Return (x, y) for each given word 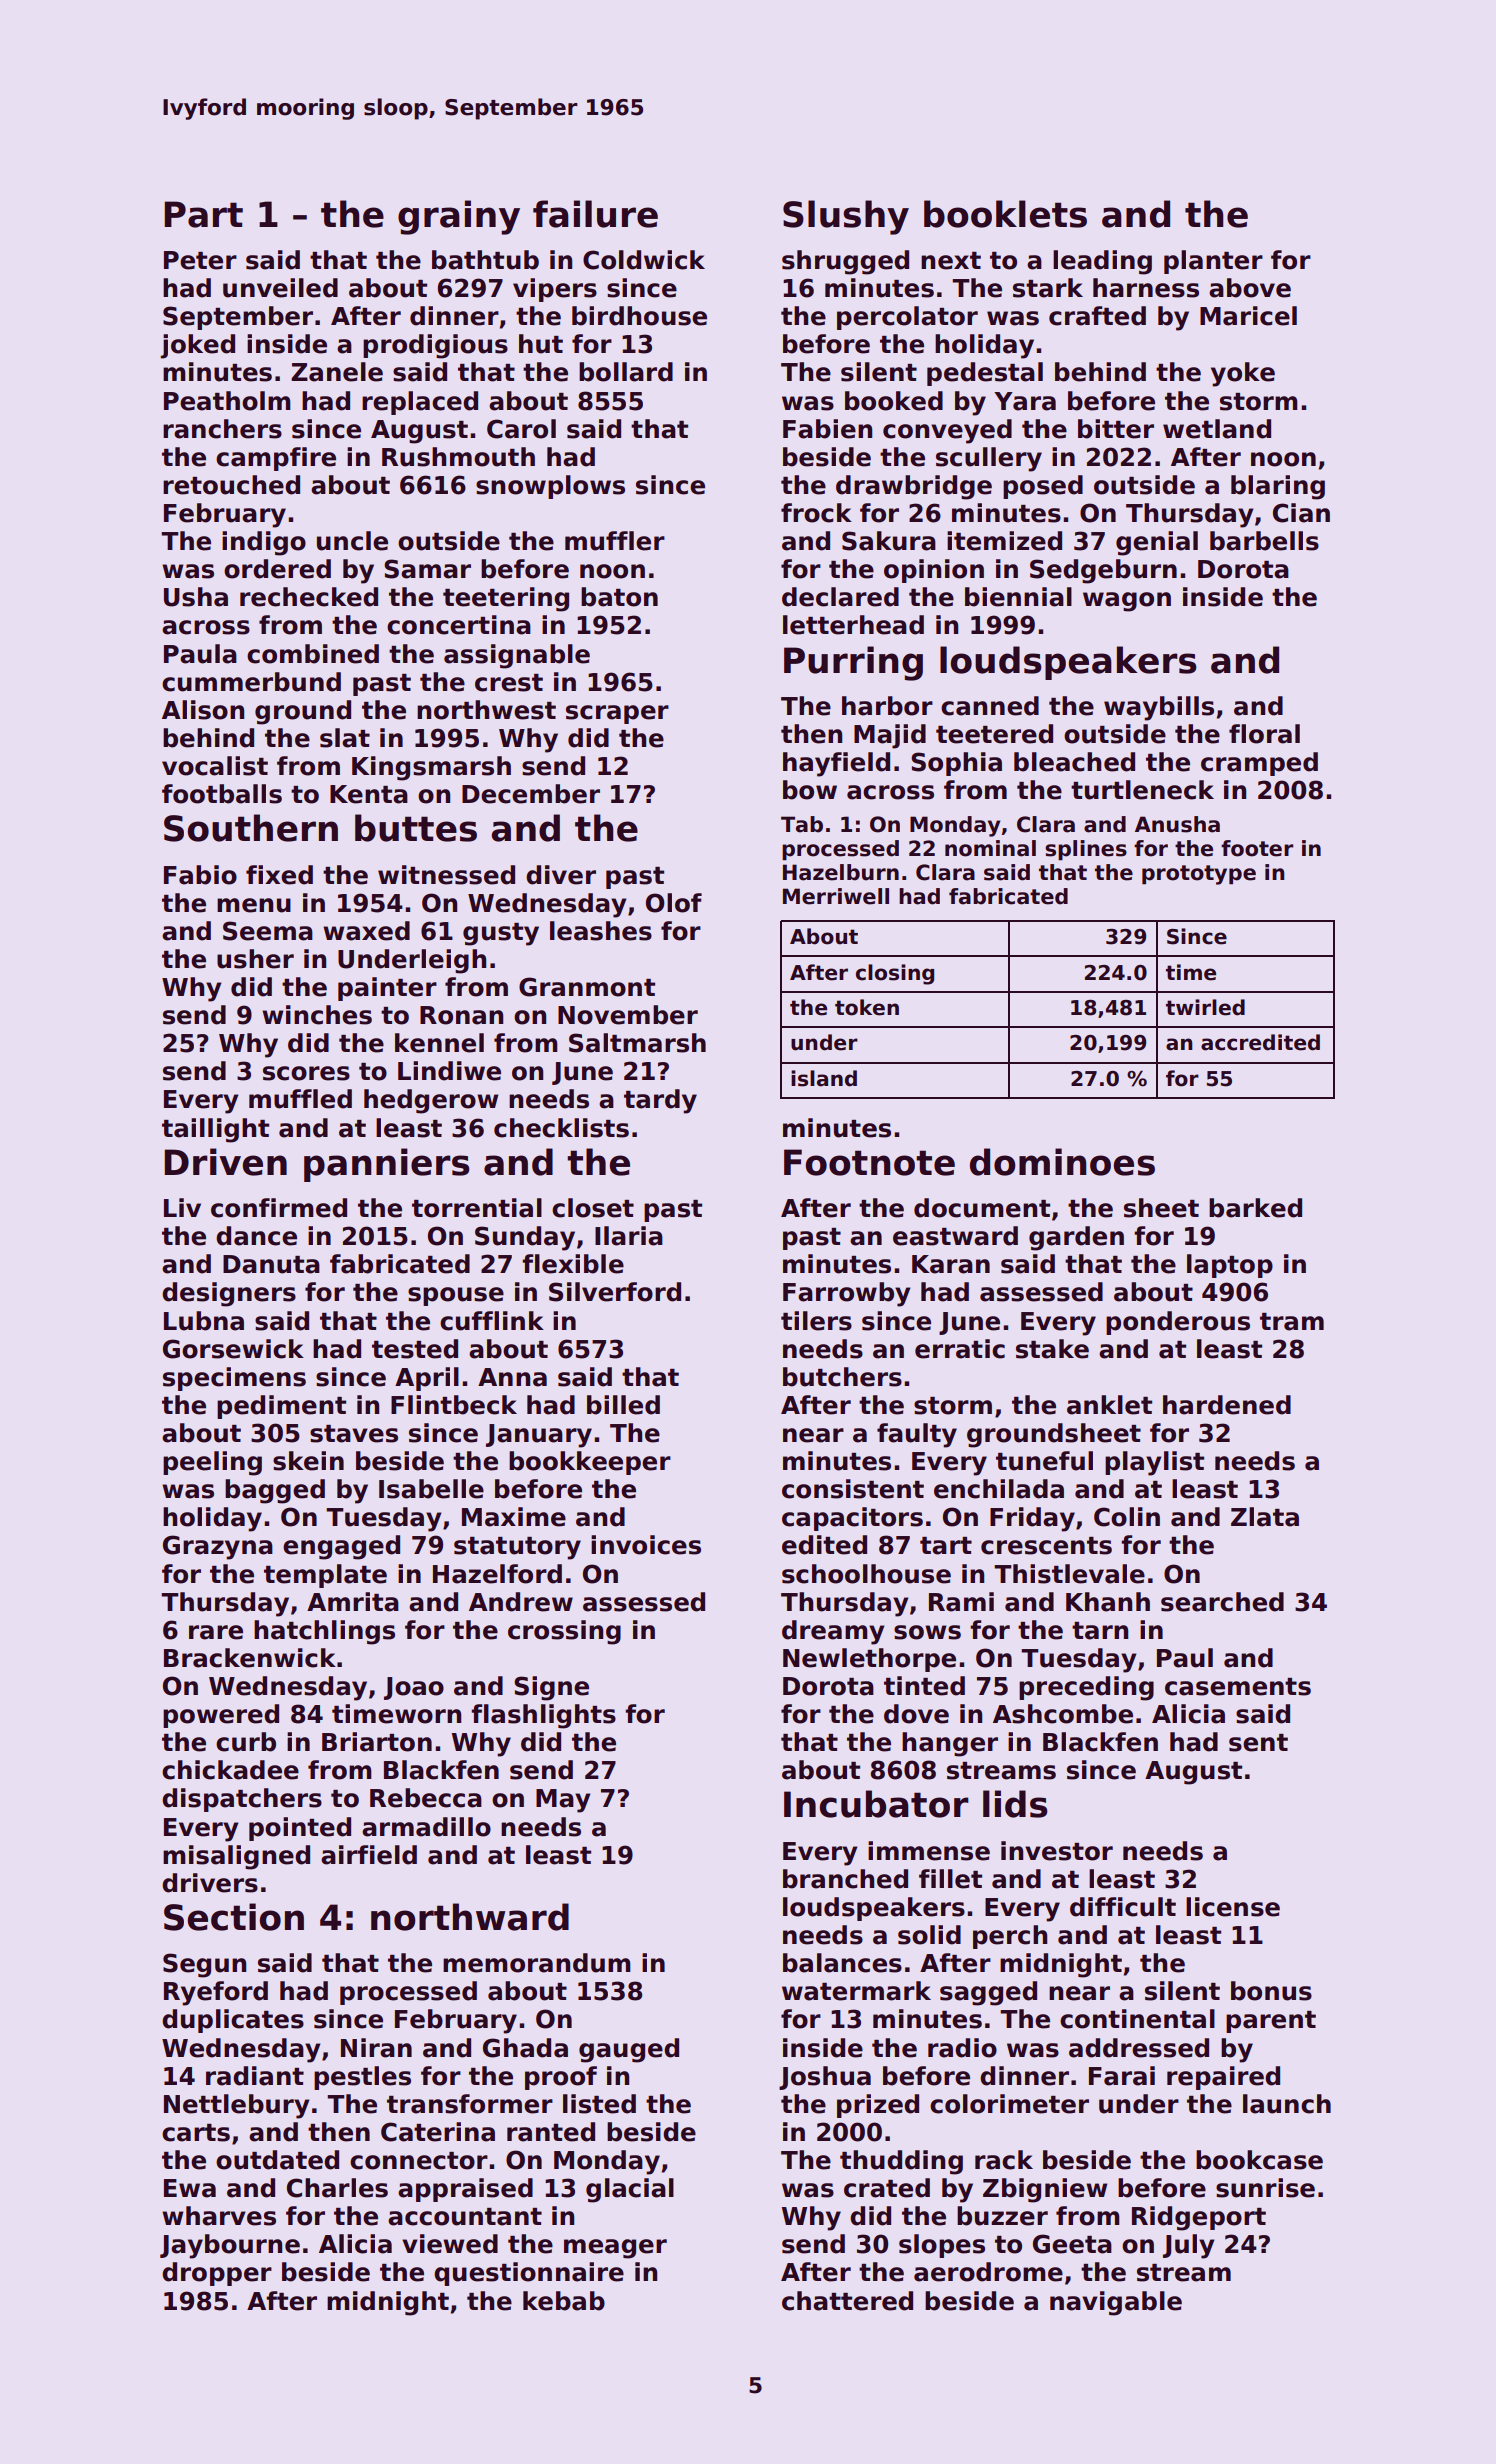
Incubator (876, 1804)
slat (345, 738)
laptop (1230, 1266)
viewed (450, 2244)
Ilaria (629, 1236)
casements (1238, 1687)
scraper (617, 714)
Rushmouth (458, 457)
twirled (1205, 1007)
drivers (210, 1883)
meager (615, 2249)
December (531, 794)
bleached (1074, 762)
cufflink (492, 1321)
